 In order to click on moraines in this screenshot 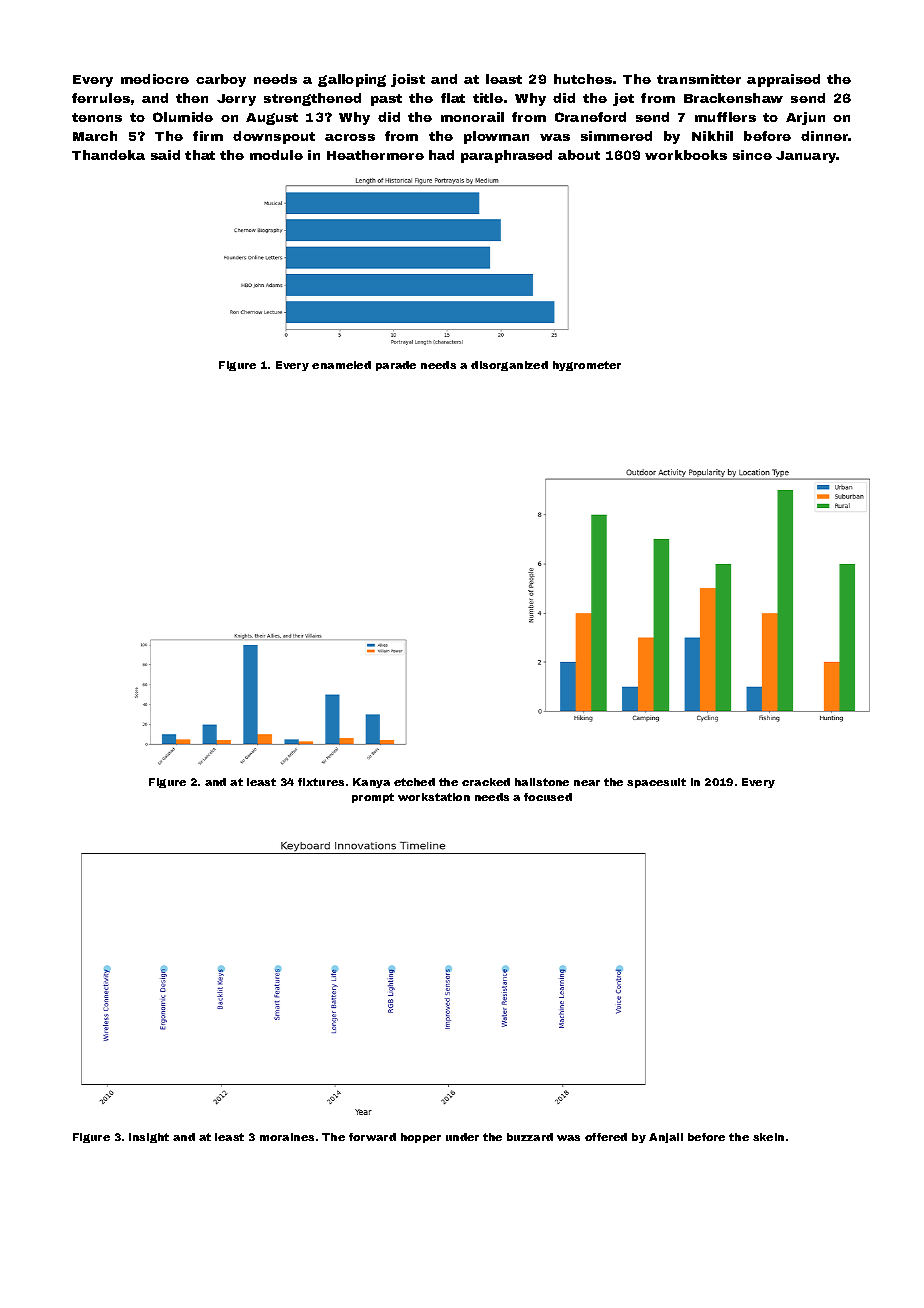, I will do `click(287, 1137)`.
